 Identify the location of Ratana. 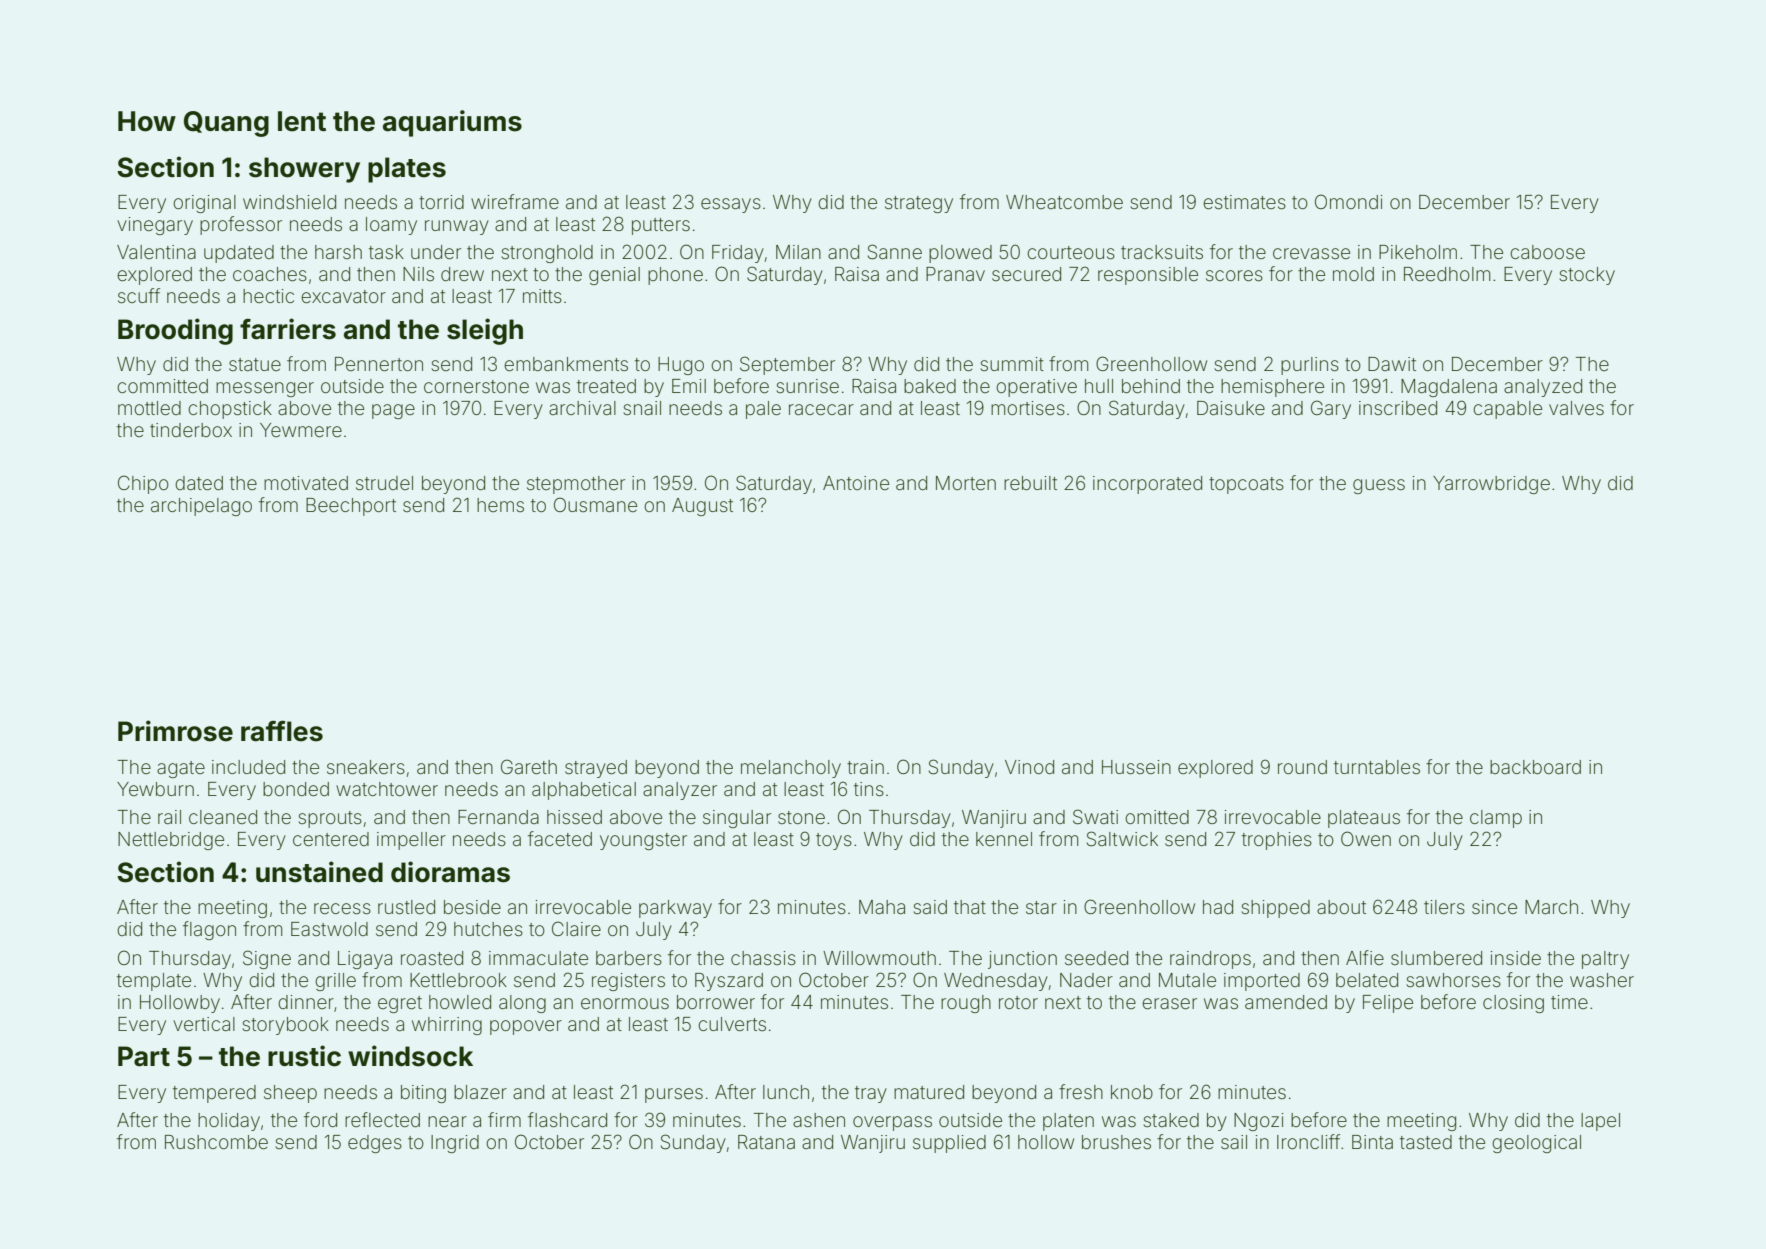
(766, 1142).
